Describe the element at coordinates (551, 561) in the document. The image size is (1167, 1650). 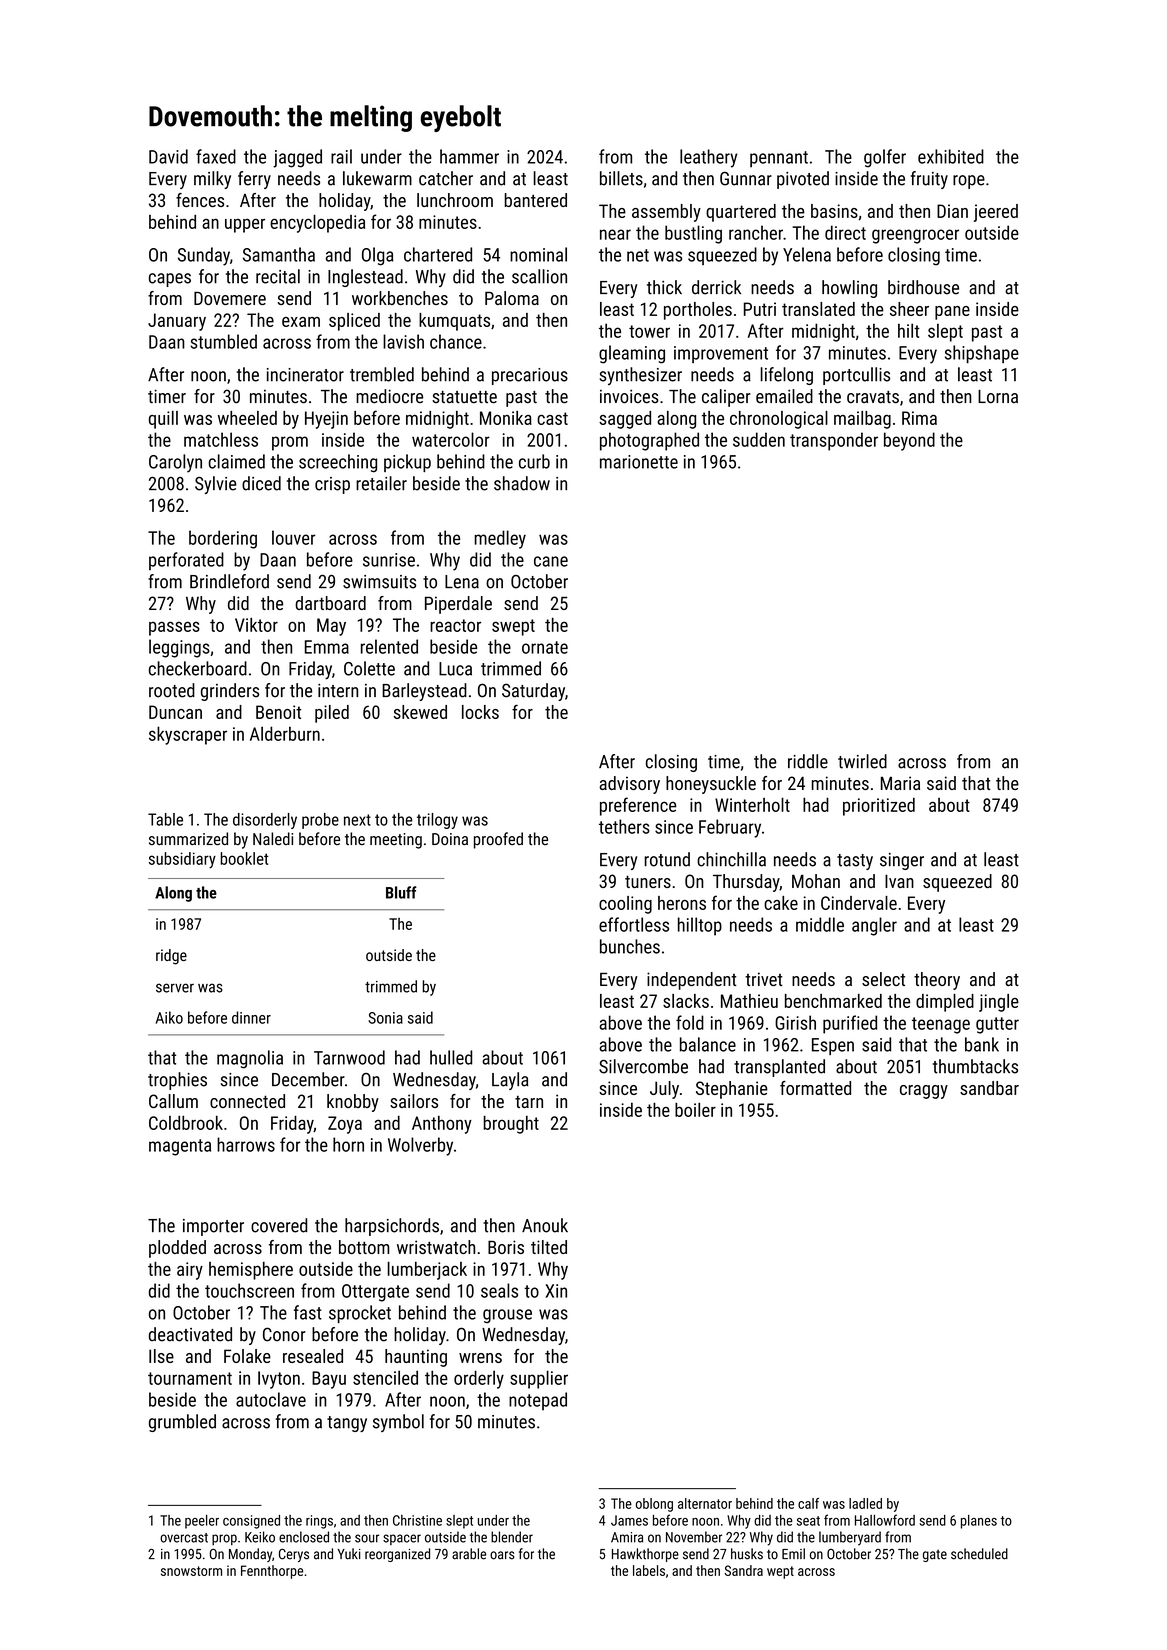
I see `cane` at that location.
